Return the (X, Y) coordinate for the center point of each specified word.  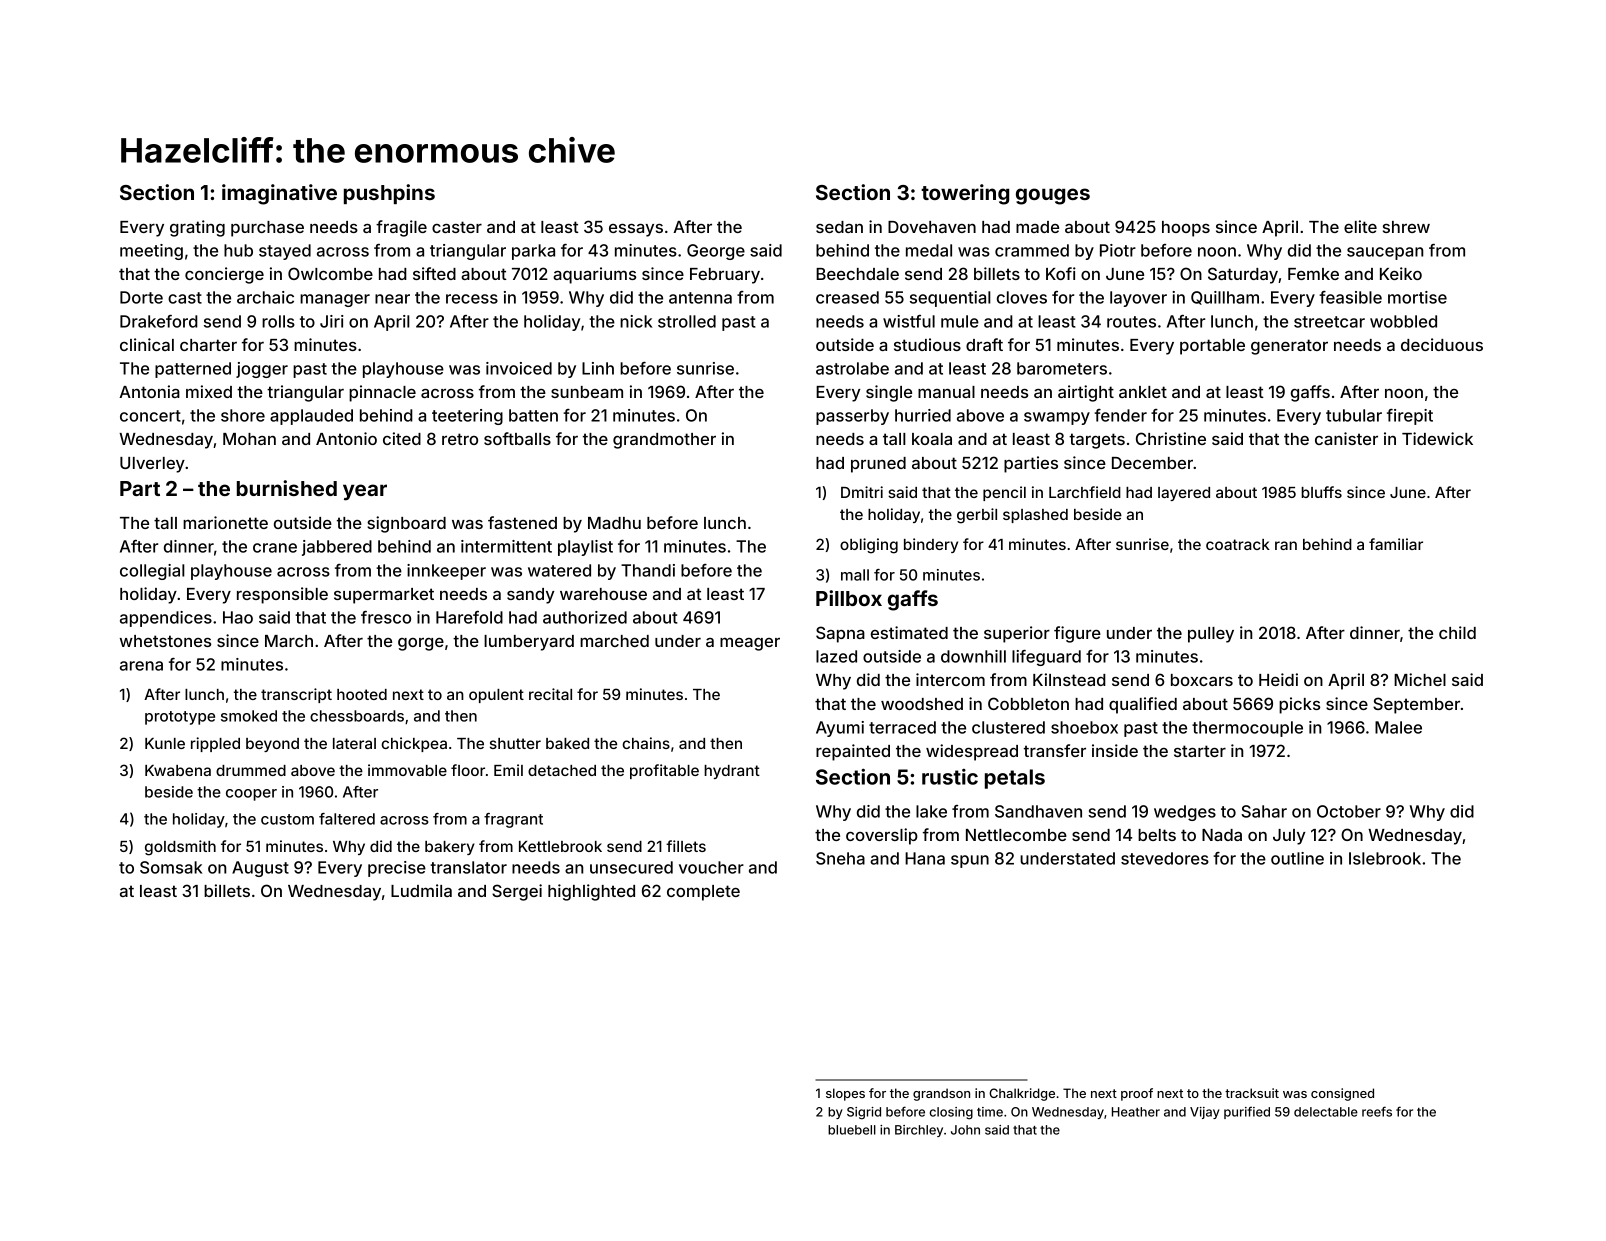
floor (468, 770)
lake (931, 811)
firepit (1410, 417)
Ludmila (421, 890)
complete (703, 893)
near (392, 299)
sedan (839, 227)
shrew (1406, 227)
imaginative (279, 194)
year (365, 492)
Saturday (1243, 275)
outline (1297, 858)
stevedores (1165, 858)
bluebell (852, 1130)
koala (932, 439)
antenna (700, 298)
